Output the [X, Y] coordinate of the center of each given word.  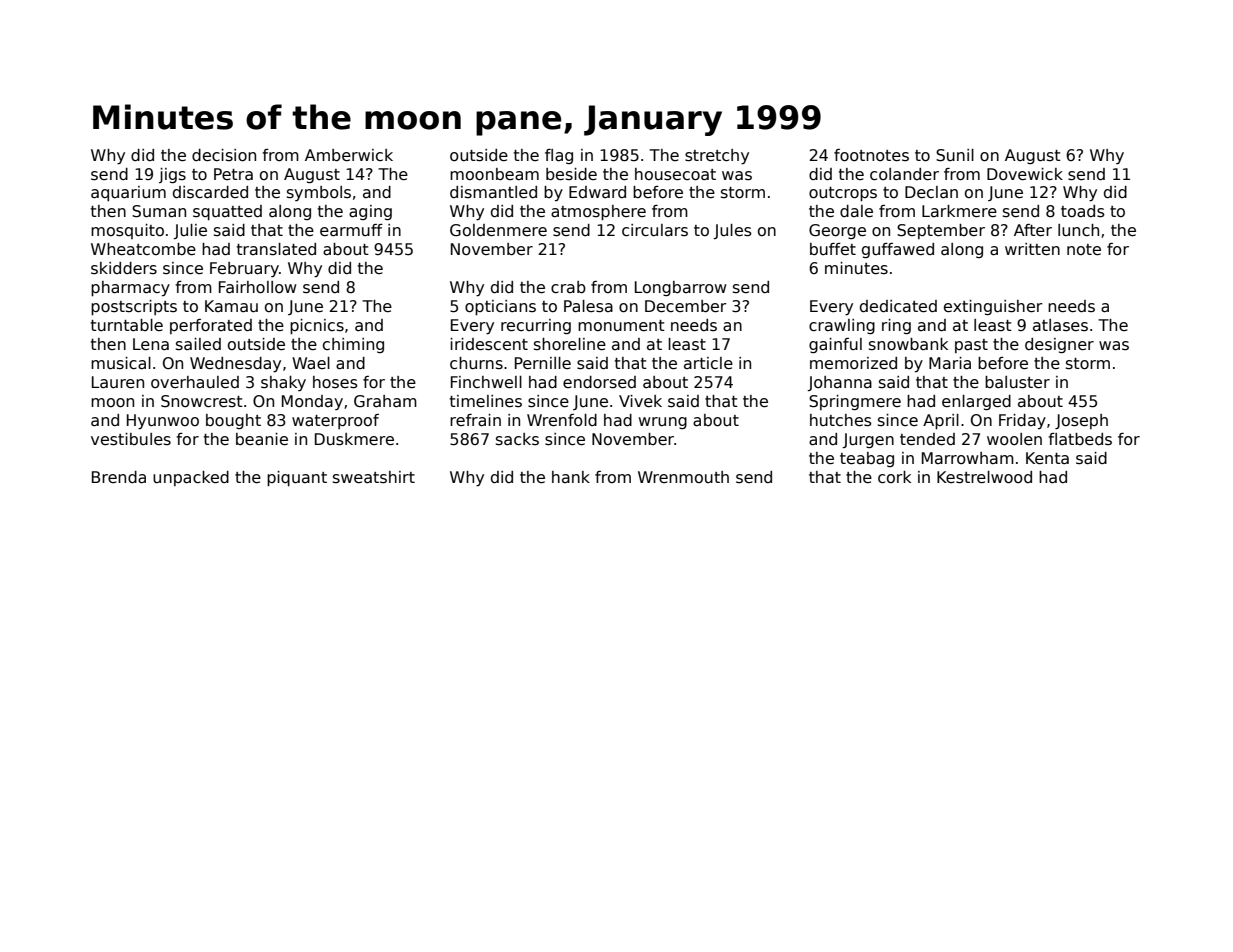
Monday [312, 402]
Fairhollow [258, 287]
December [686, 306]
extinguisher [993, 307]
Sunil [955, 155]
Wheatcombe [143, 249]
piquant [297, 478]
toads [1083, 211]
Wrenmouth [683, 477]
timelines [486, 401]
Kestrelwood [984, 477]
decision [224, 155]
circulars [655, 230]
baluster [1017, 382]
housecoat [675, 174]
